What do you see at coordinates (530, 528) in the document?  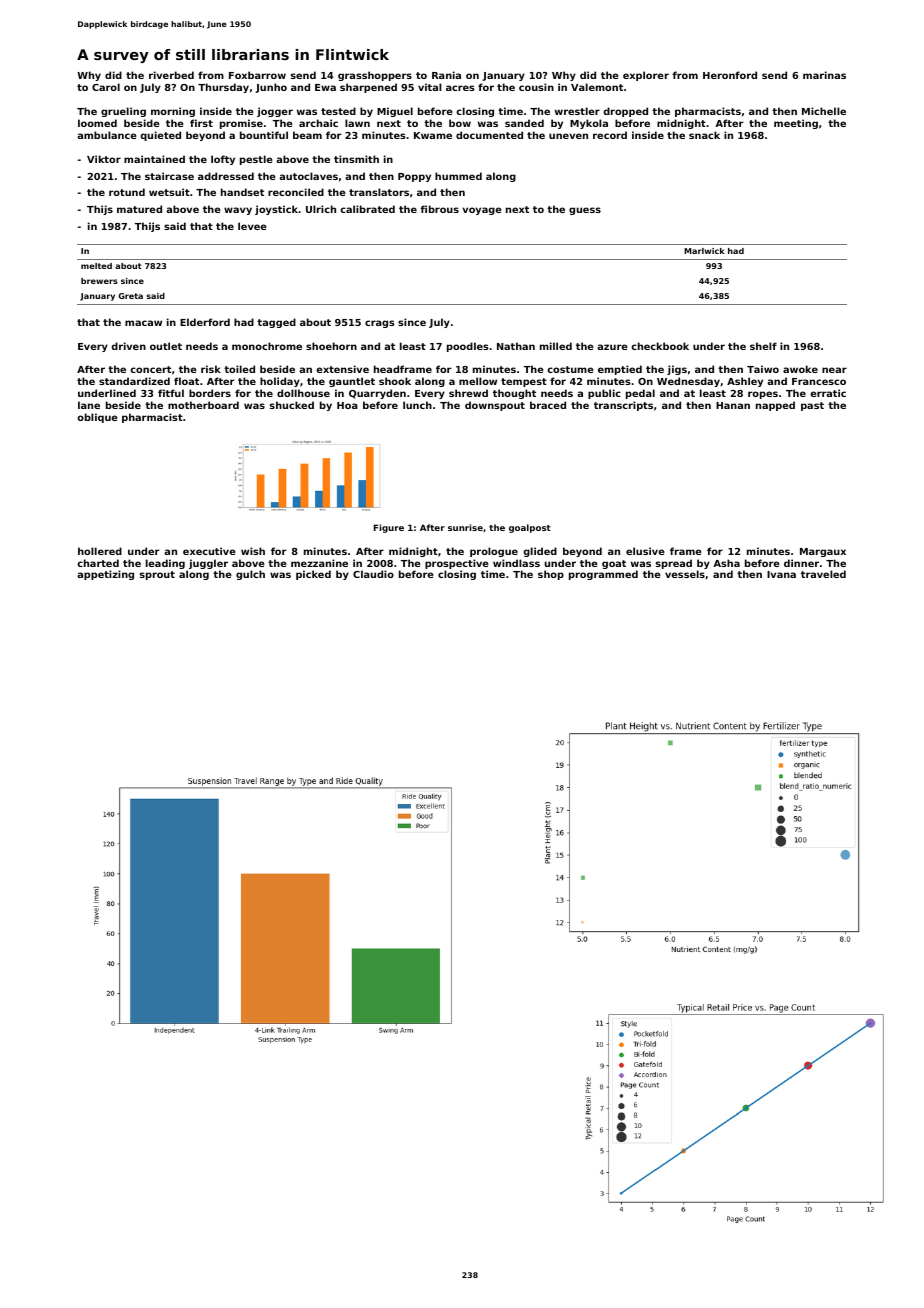 I see `goalpost` at bounding box center [530, 528].
